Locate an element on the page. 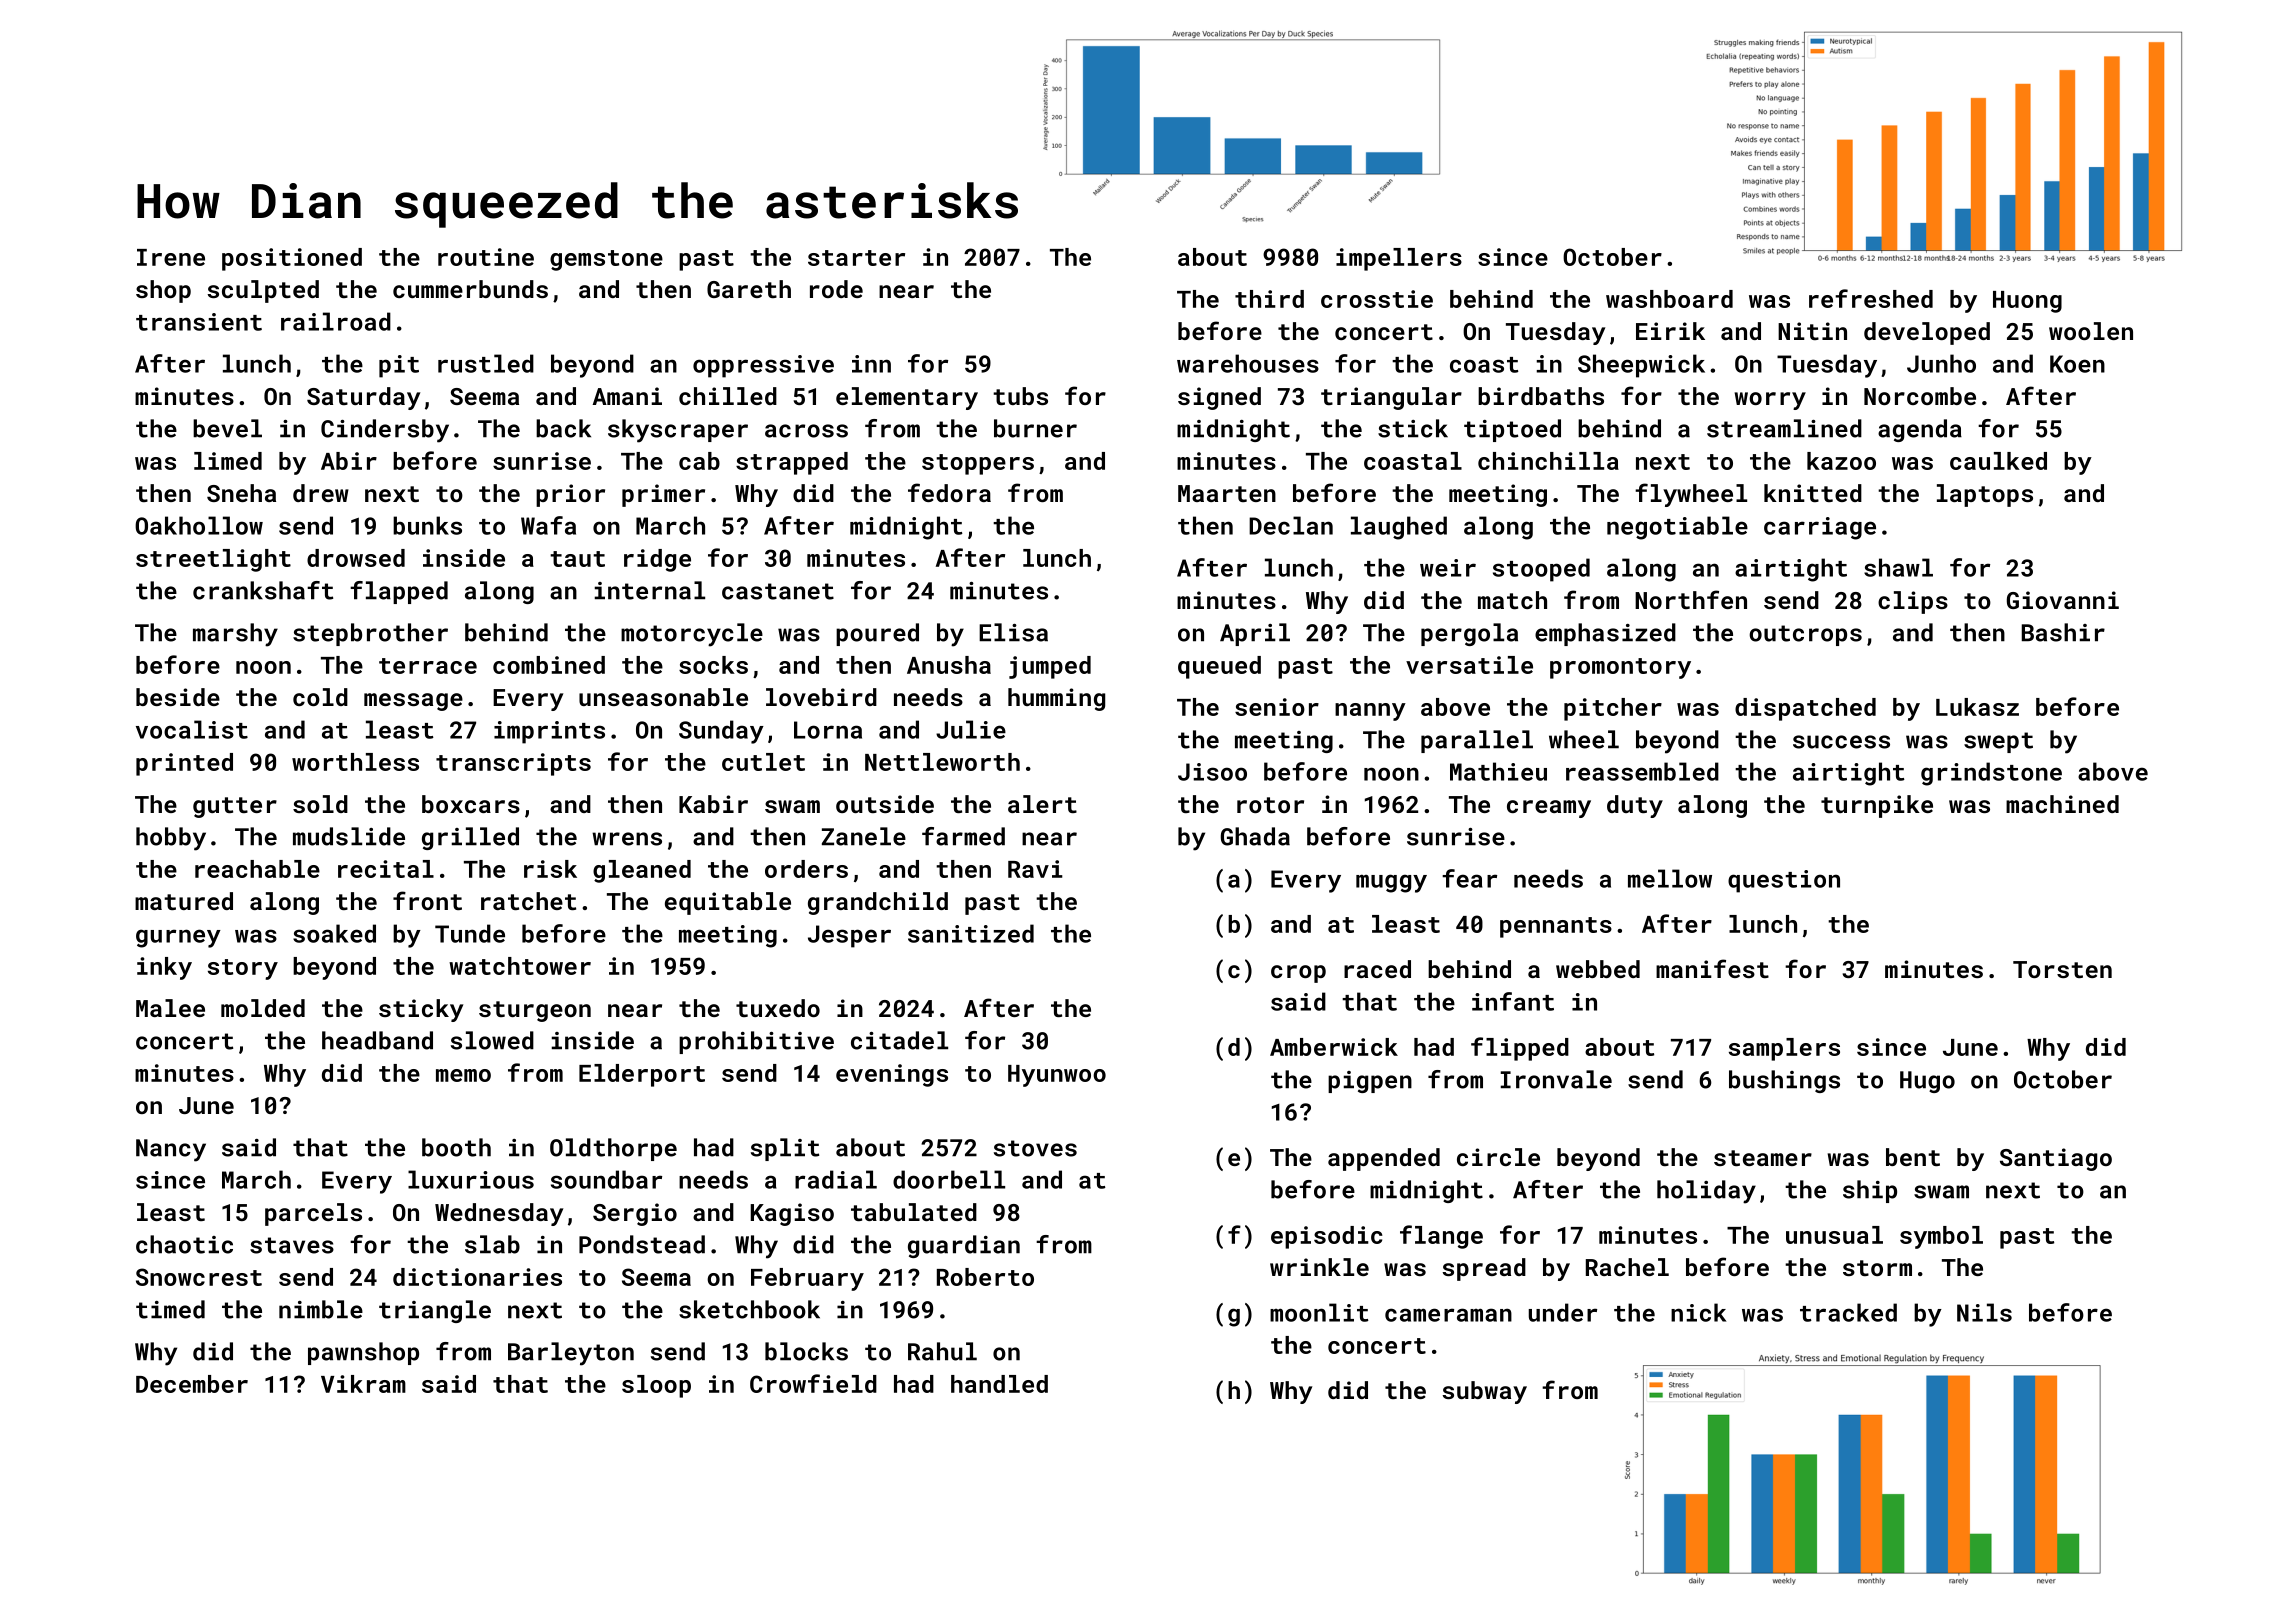 The width and height of the document is (2292, 1620). Huong is located at coordinates (2027, 302).
